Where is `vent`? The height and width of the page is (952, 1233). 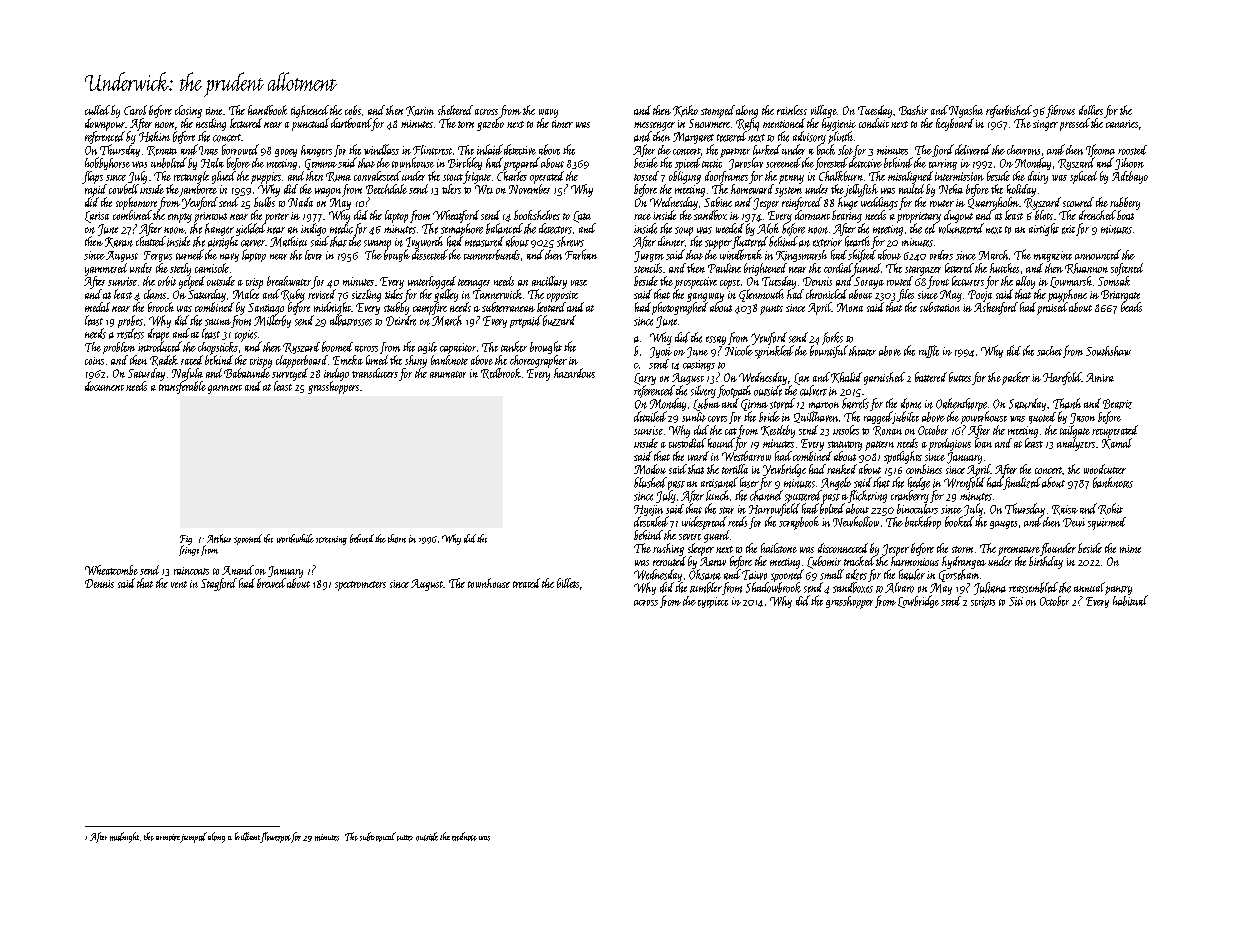 vent is located at coordinates (179, 584).
